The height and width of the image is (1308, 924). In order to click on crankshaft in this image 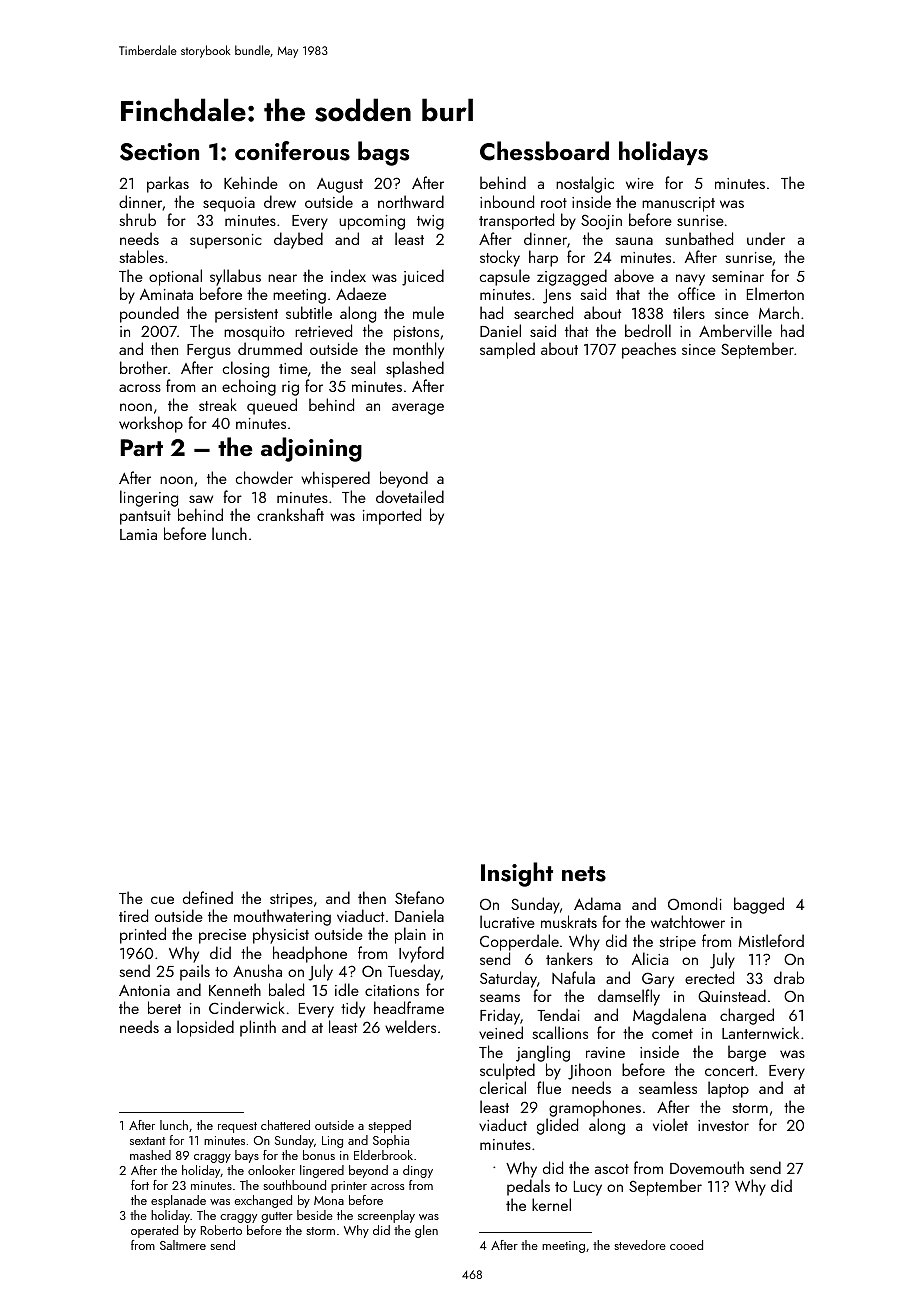, I will do `click(290, 514)`.
